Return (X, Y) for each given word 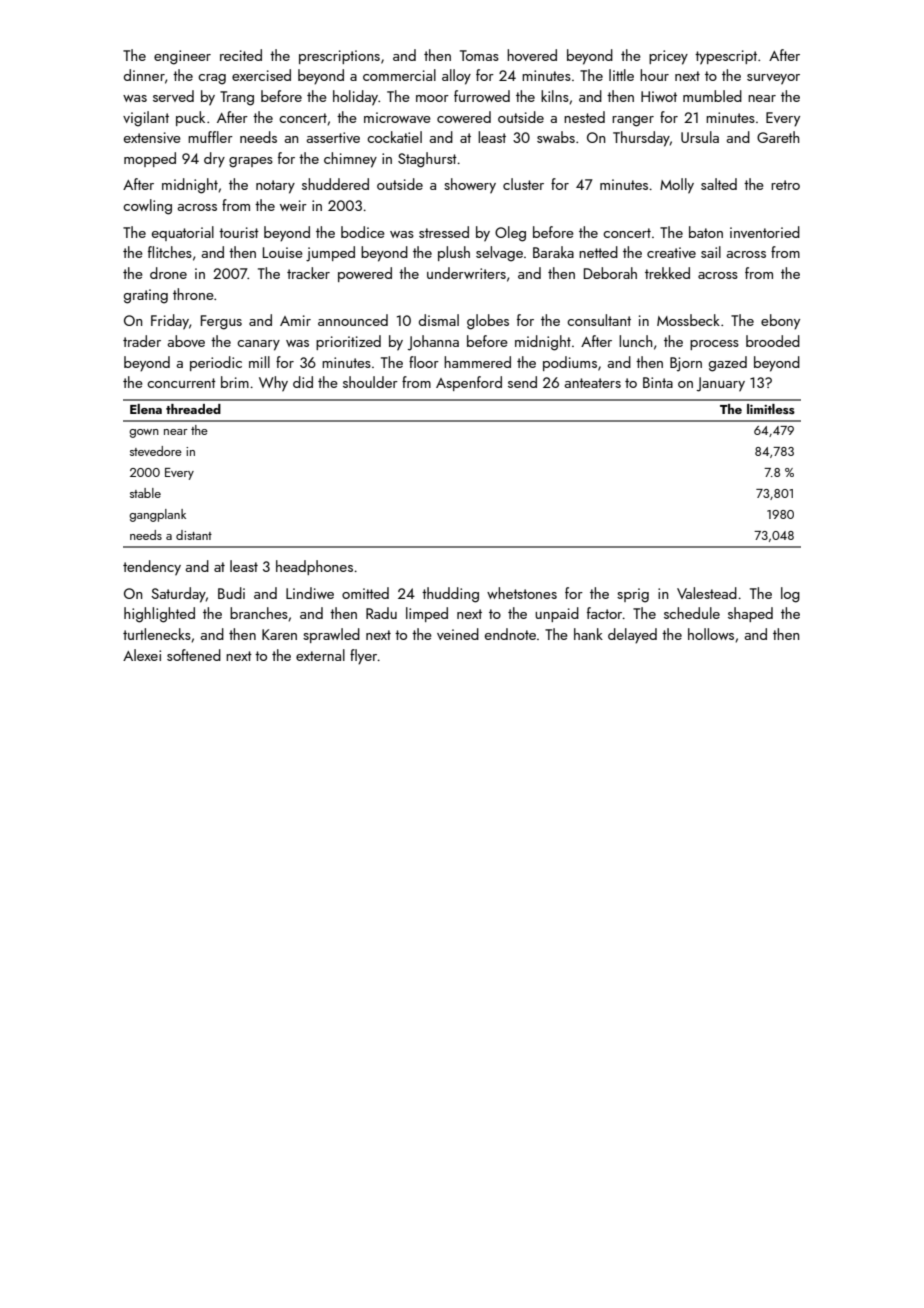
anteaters (592, 383)
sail (711, 252)
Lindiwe (310, 593)
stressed (444, 232)
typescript (726, 57)
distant (194, 535)
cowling (147, 207)
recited (241, 55)
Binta (658, 382)
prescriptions (339, 57)
